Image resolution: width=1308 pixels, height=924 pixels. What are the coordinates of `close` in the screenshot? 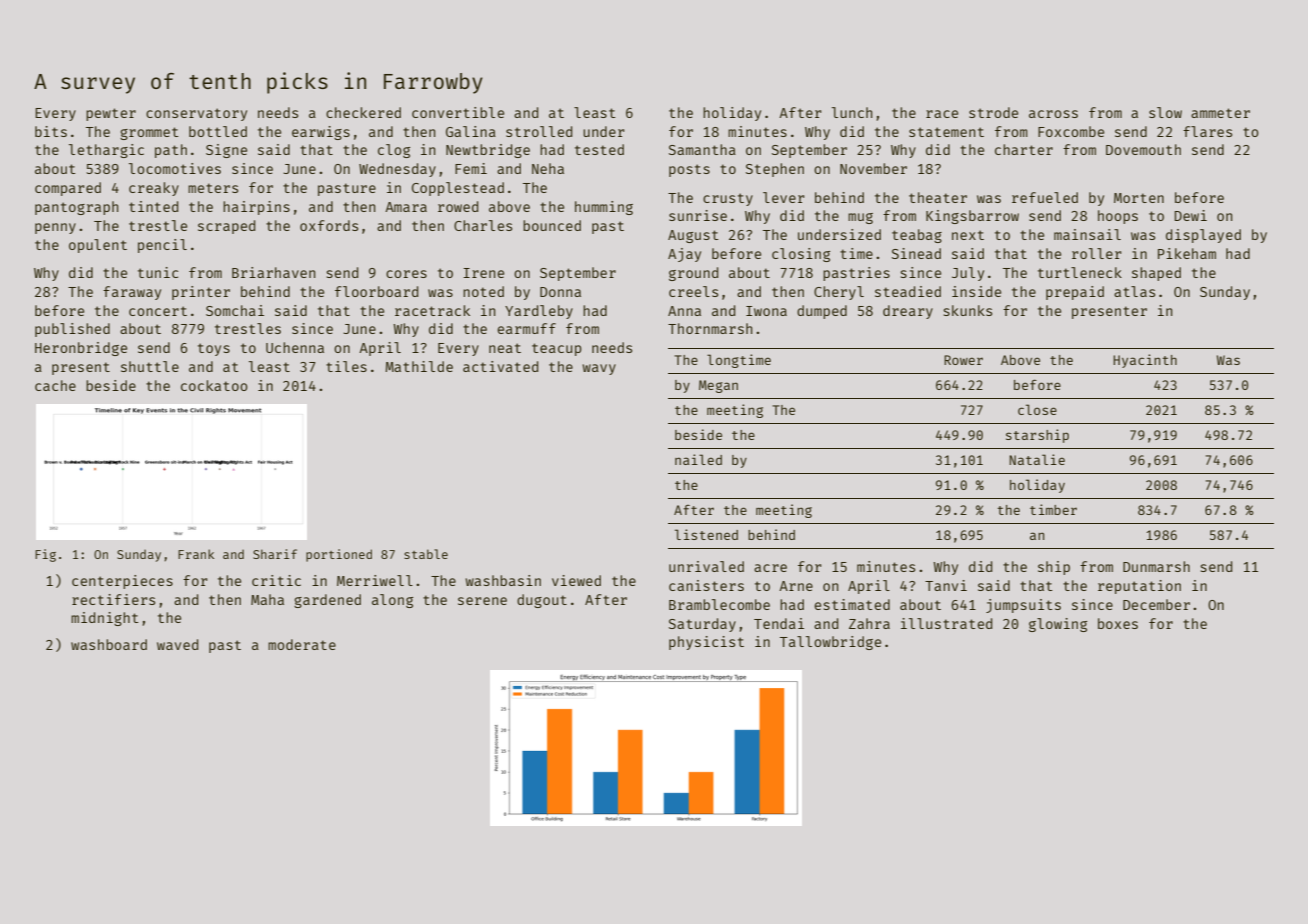 It's located at (1037, 409).
